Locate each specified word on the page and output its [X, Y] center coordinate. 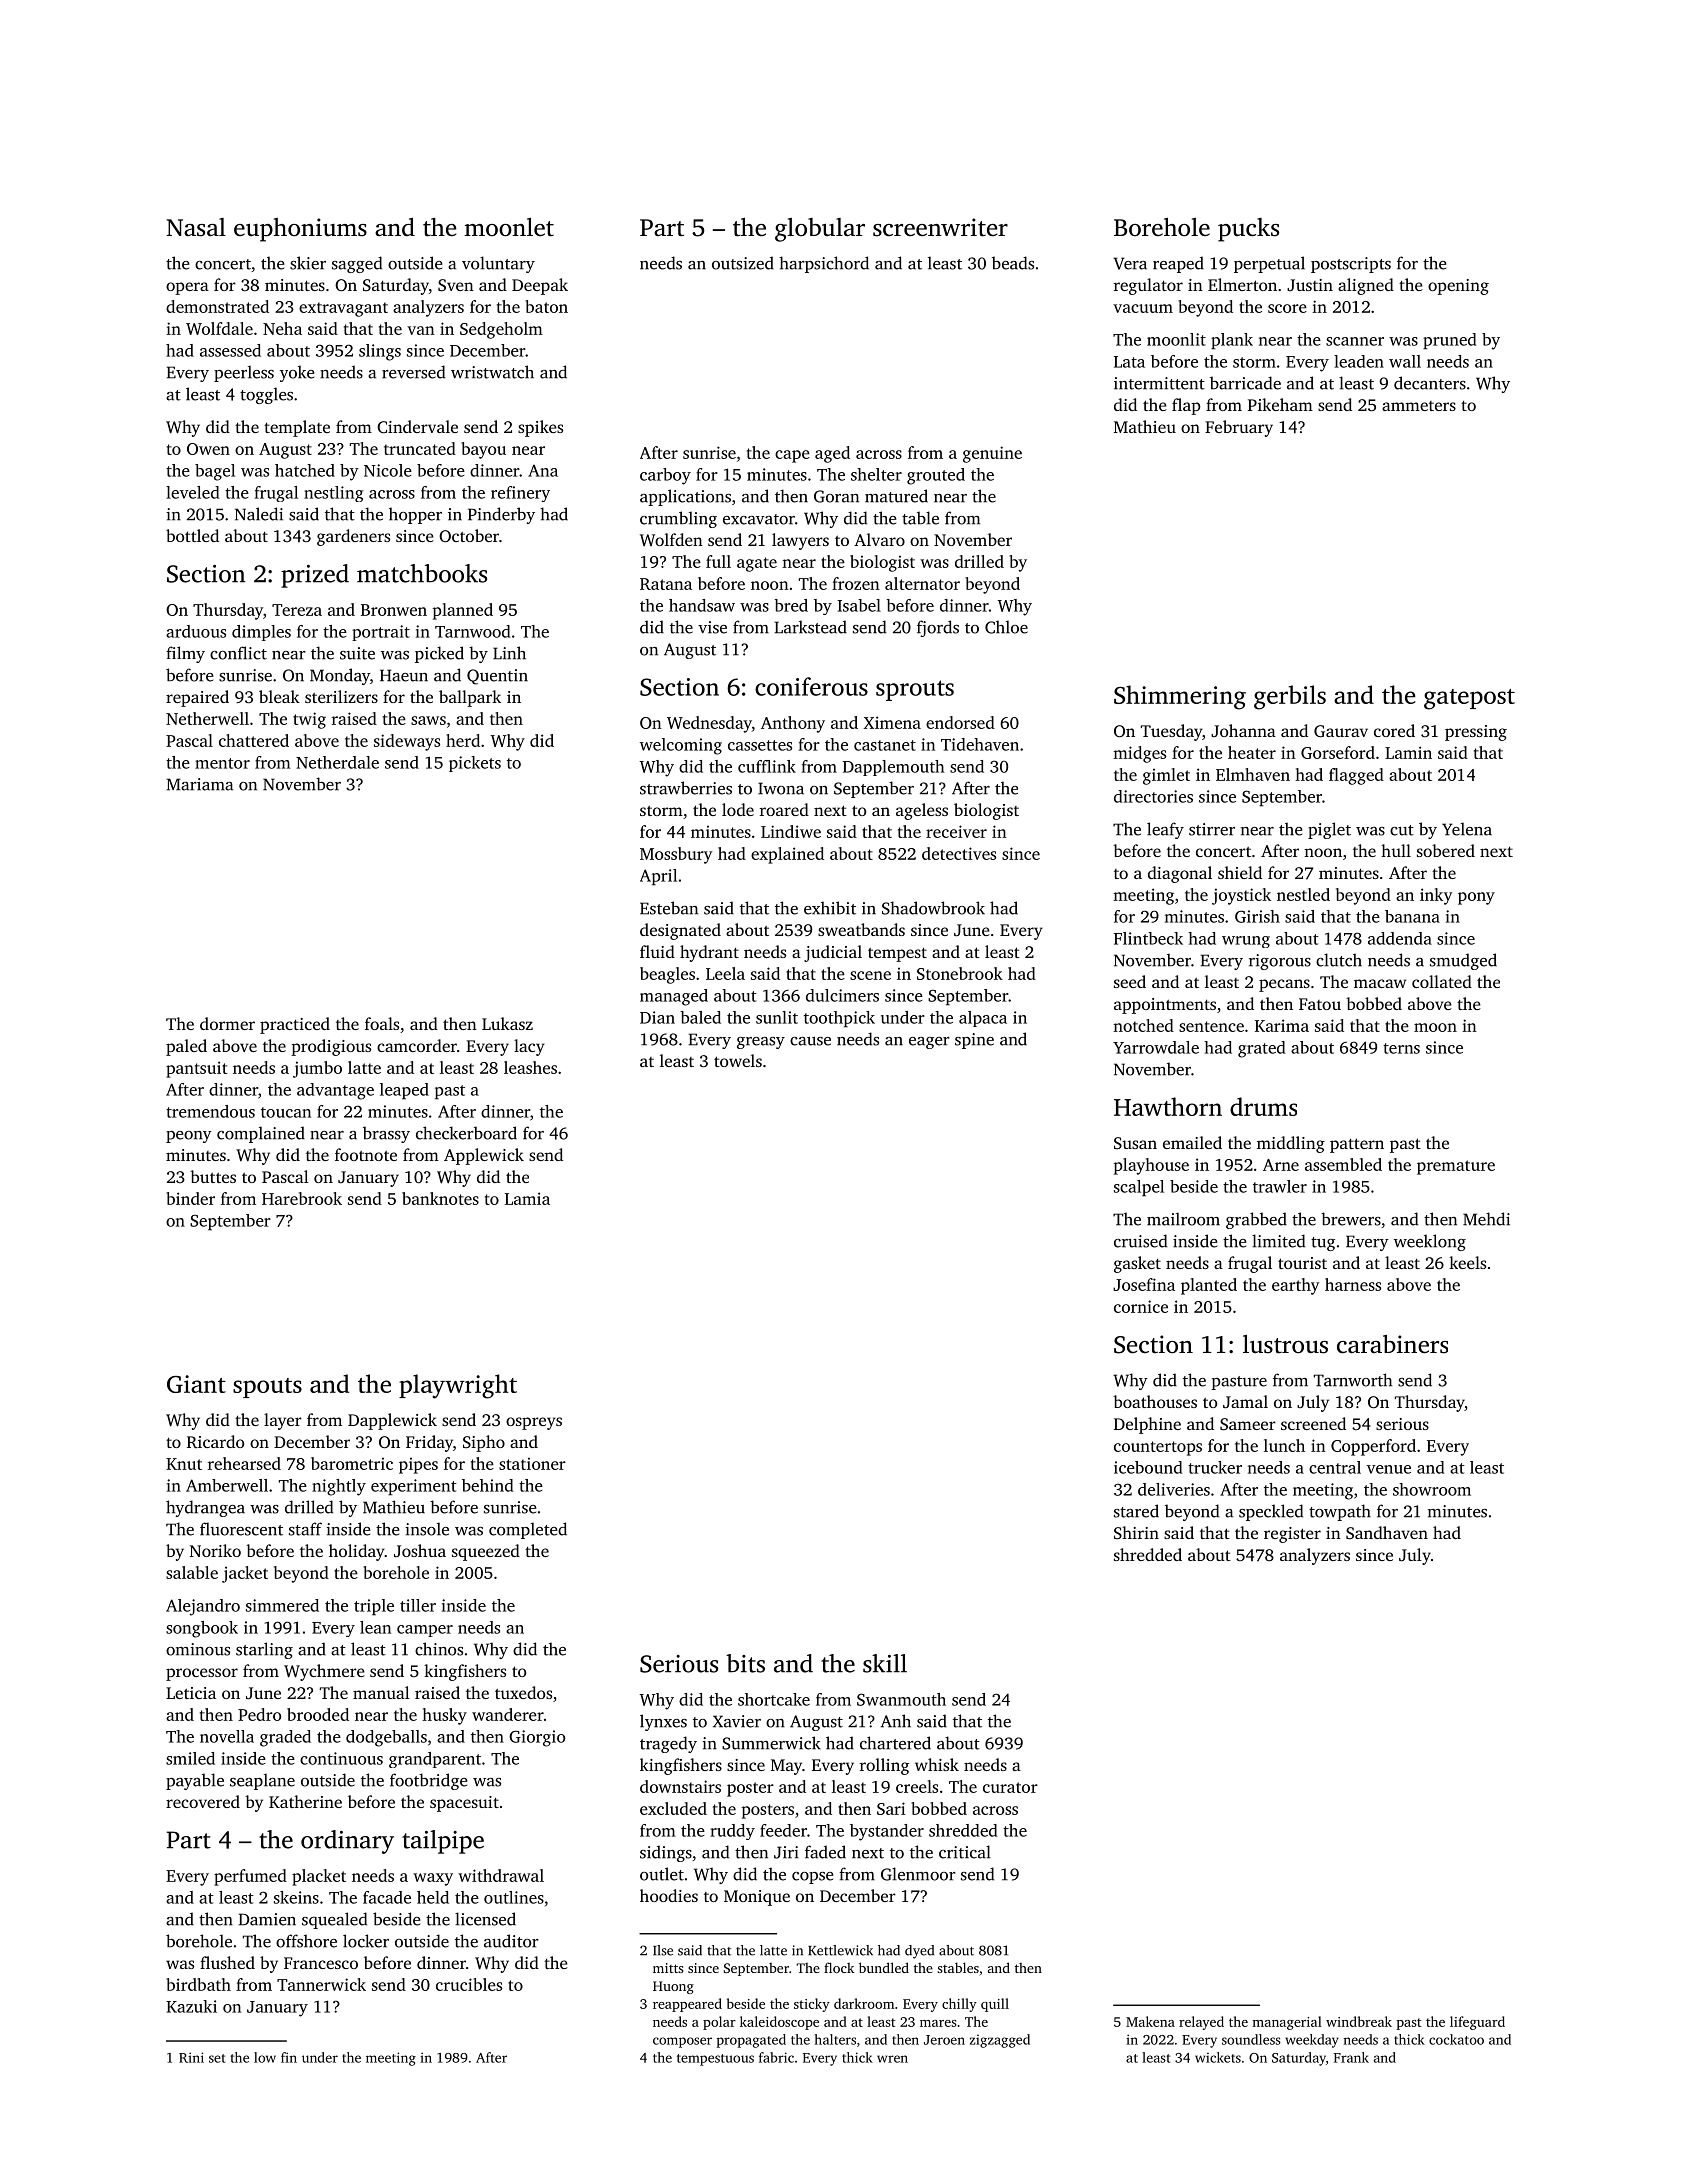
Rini [191, 2057]
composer [682, 2042]
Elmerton [1242, 284]
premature [1456, 1167]
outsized [743, 263]
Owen [208, 449]
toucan [286, 1112]
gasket [1137, 1264]
